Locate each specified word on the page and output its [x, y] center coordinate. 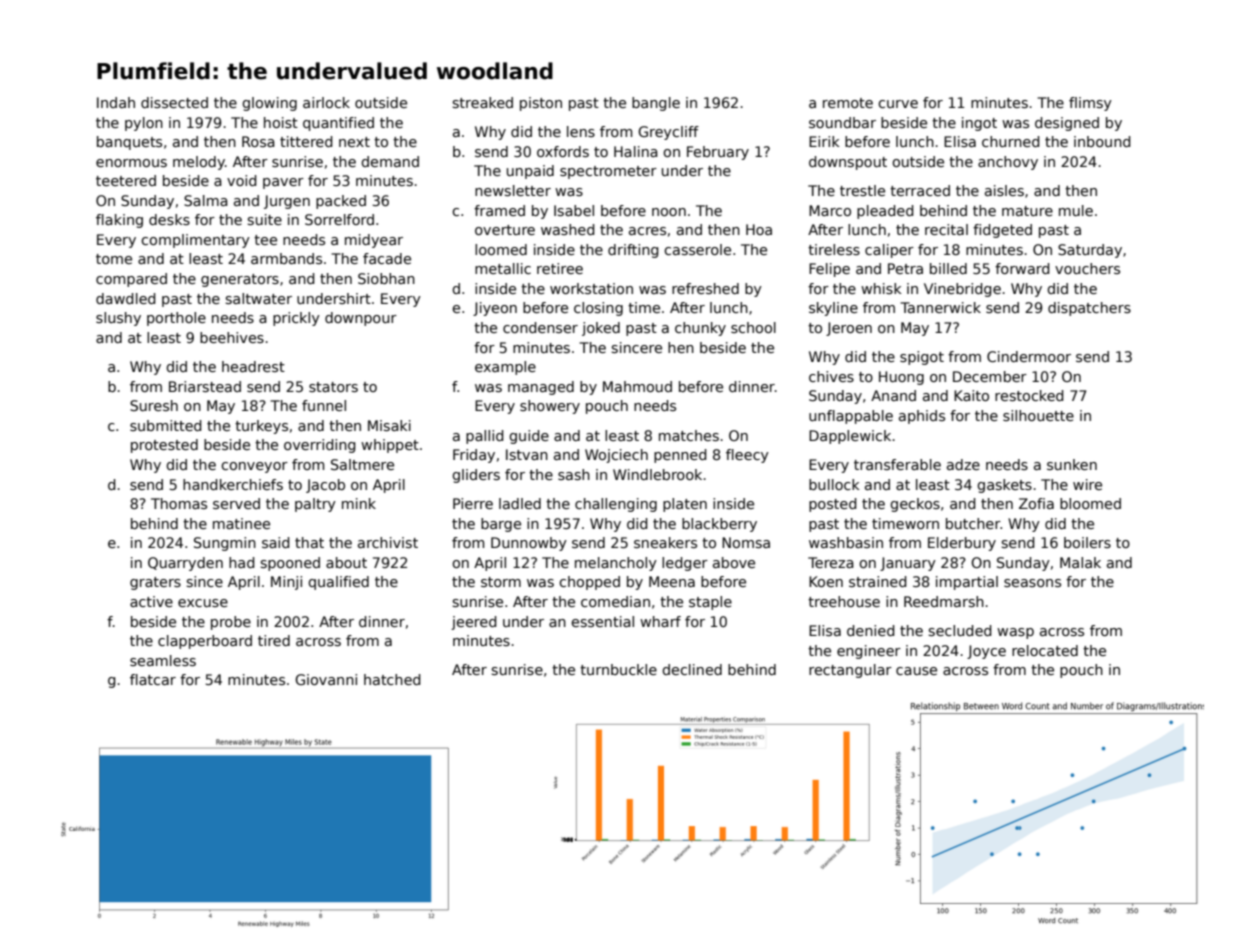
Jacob [325, 486]
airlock [326, 102]
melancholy [616, 564]
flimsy [1090, 104]
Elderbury [962, 544]
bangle [656, 104]
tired [274, 640]
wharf [660, 621]
